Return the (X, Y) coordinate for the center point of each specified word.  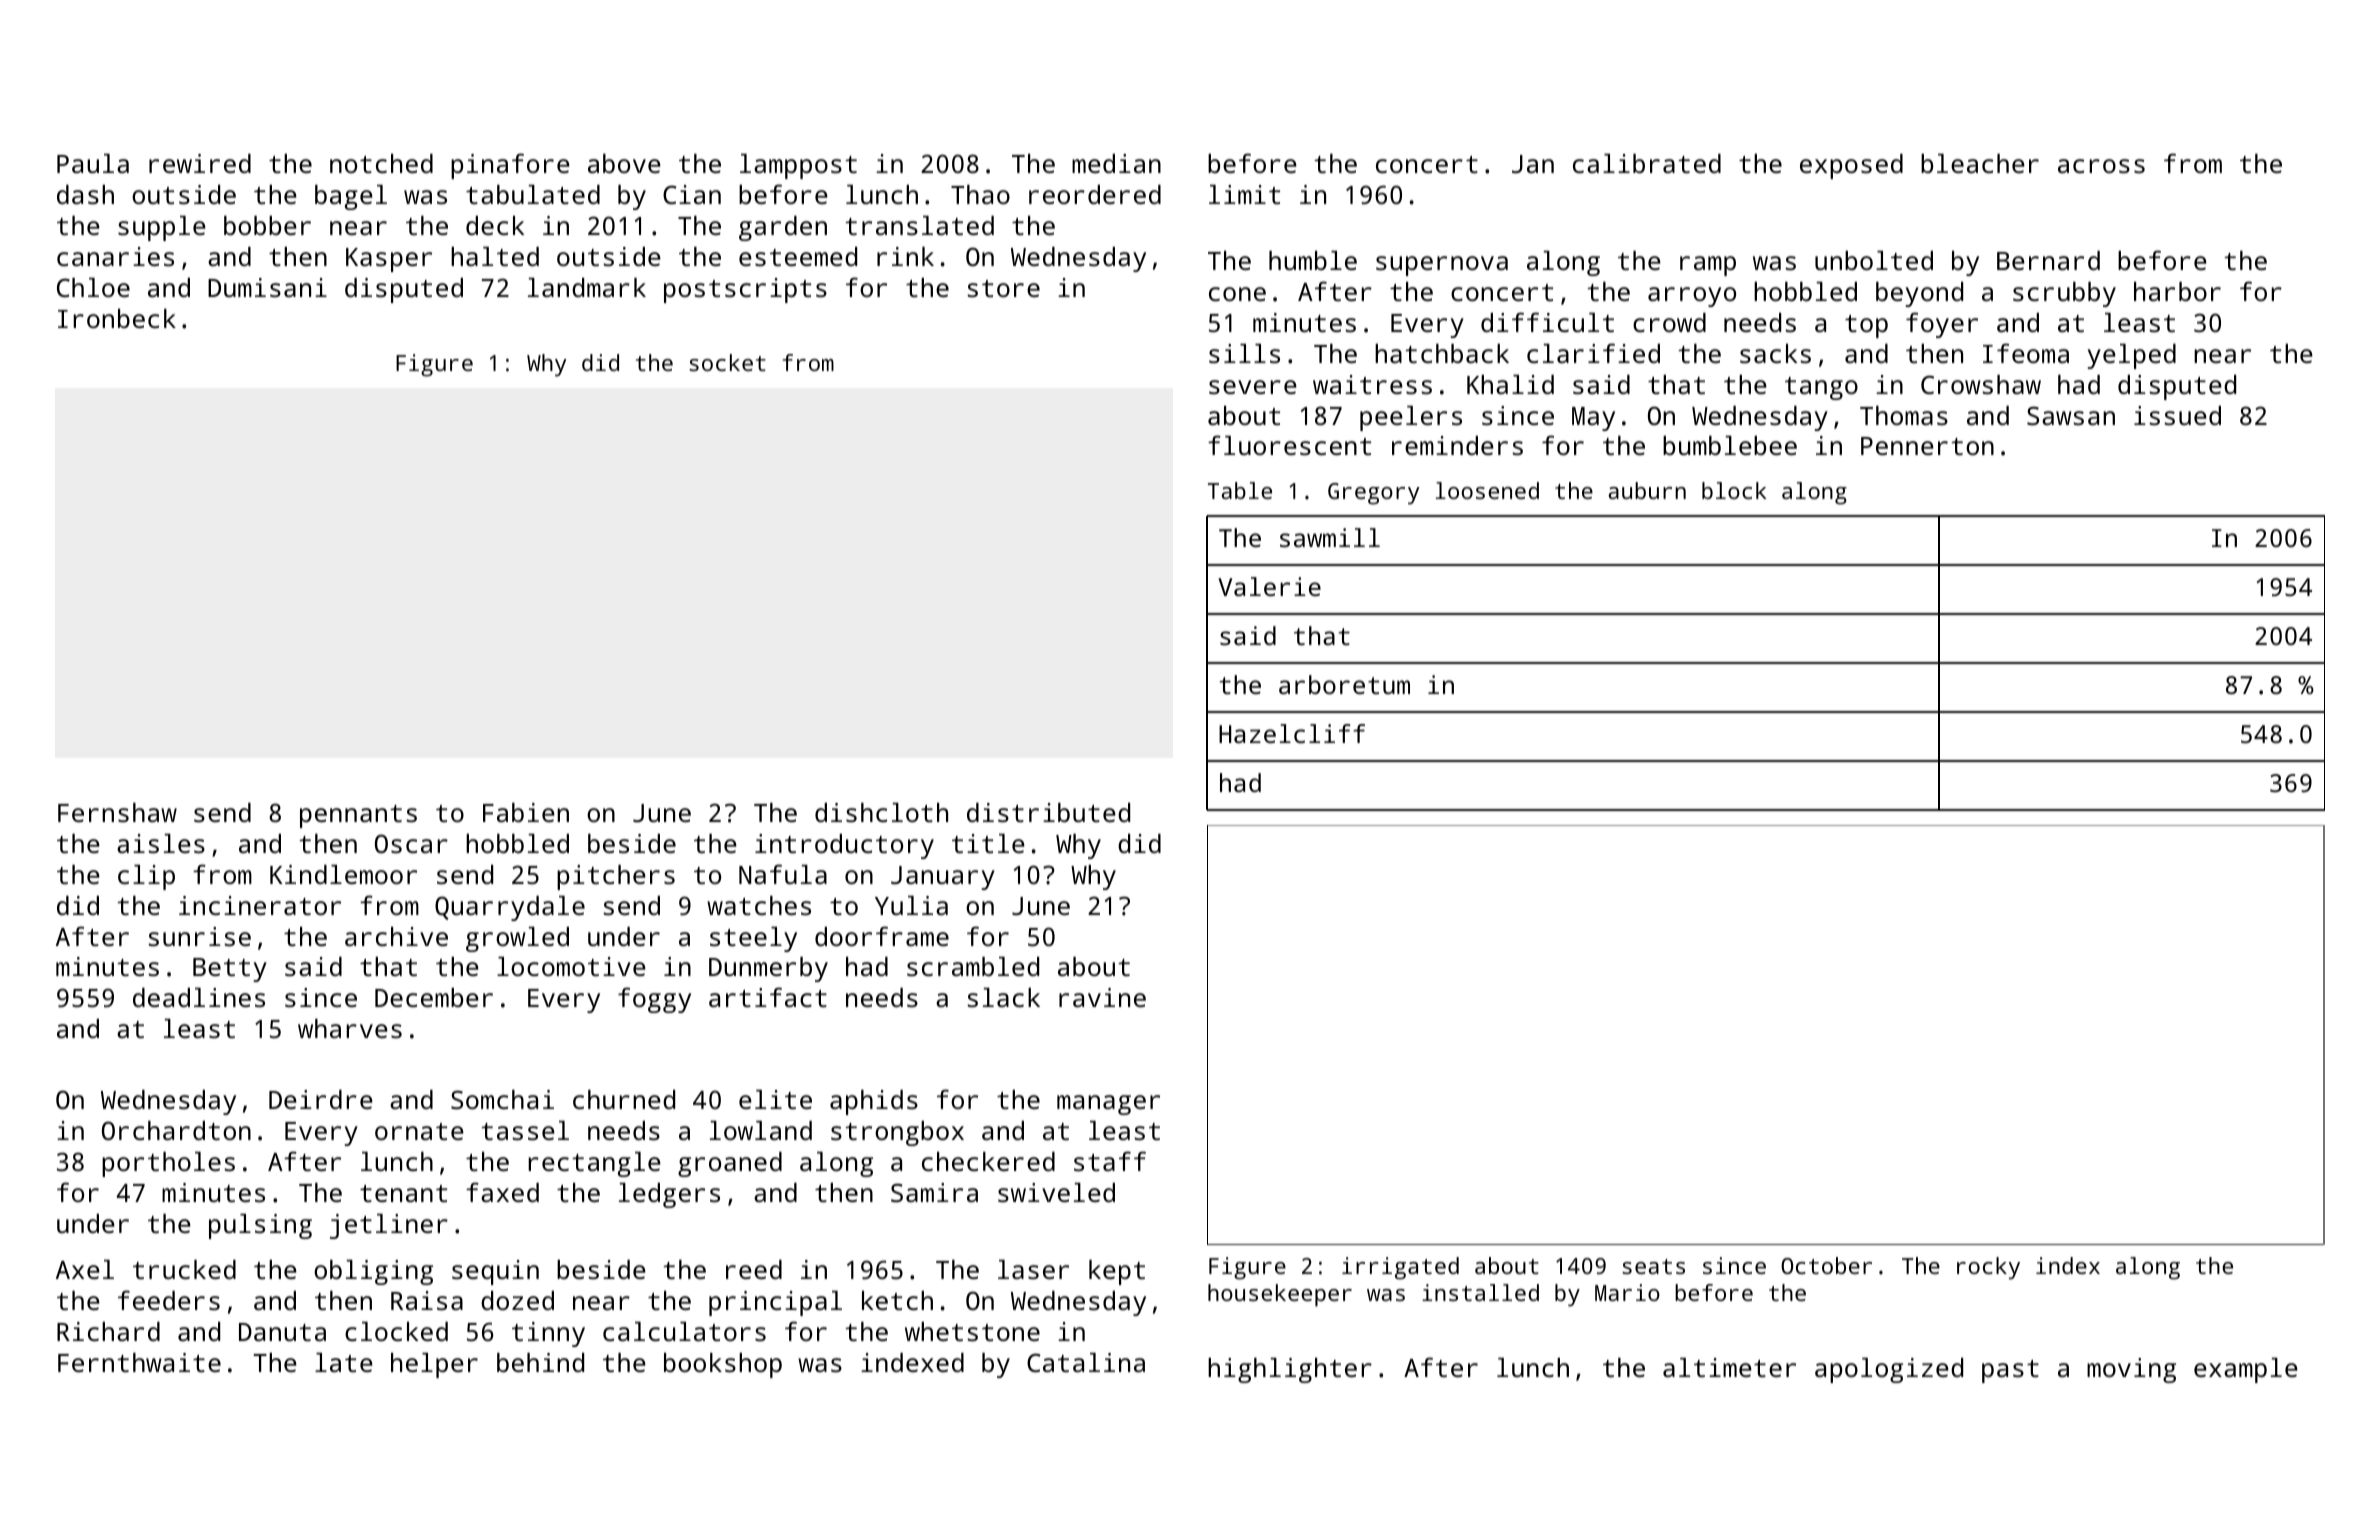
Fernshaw (117, 812)
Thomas (1904, 415)
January (943, 878)
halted (495, 256)
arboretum (1344, 684)
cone (1237, 294)
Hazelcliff (1292, 733)
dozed (517, 1300)
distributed (1048, 812)
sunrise (200, 936)
